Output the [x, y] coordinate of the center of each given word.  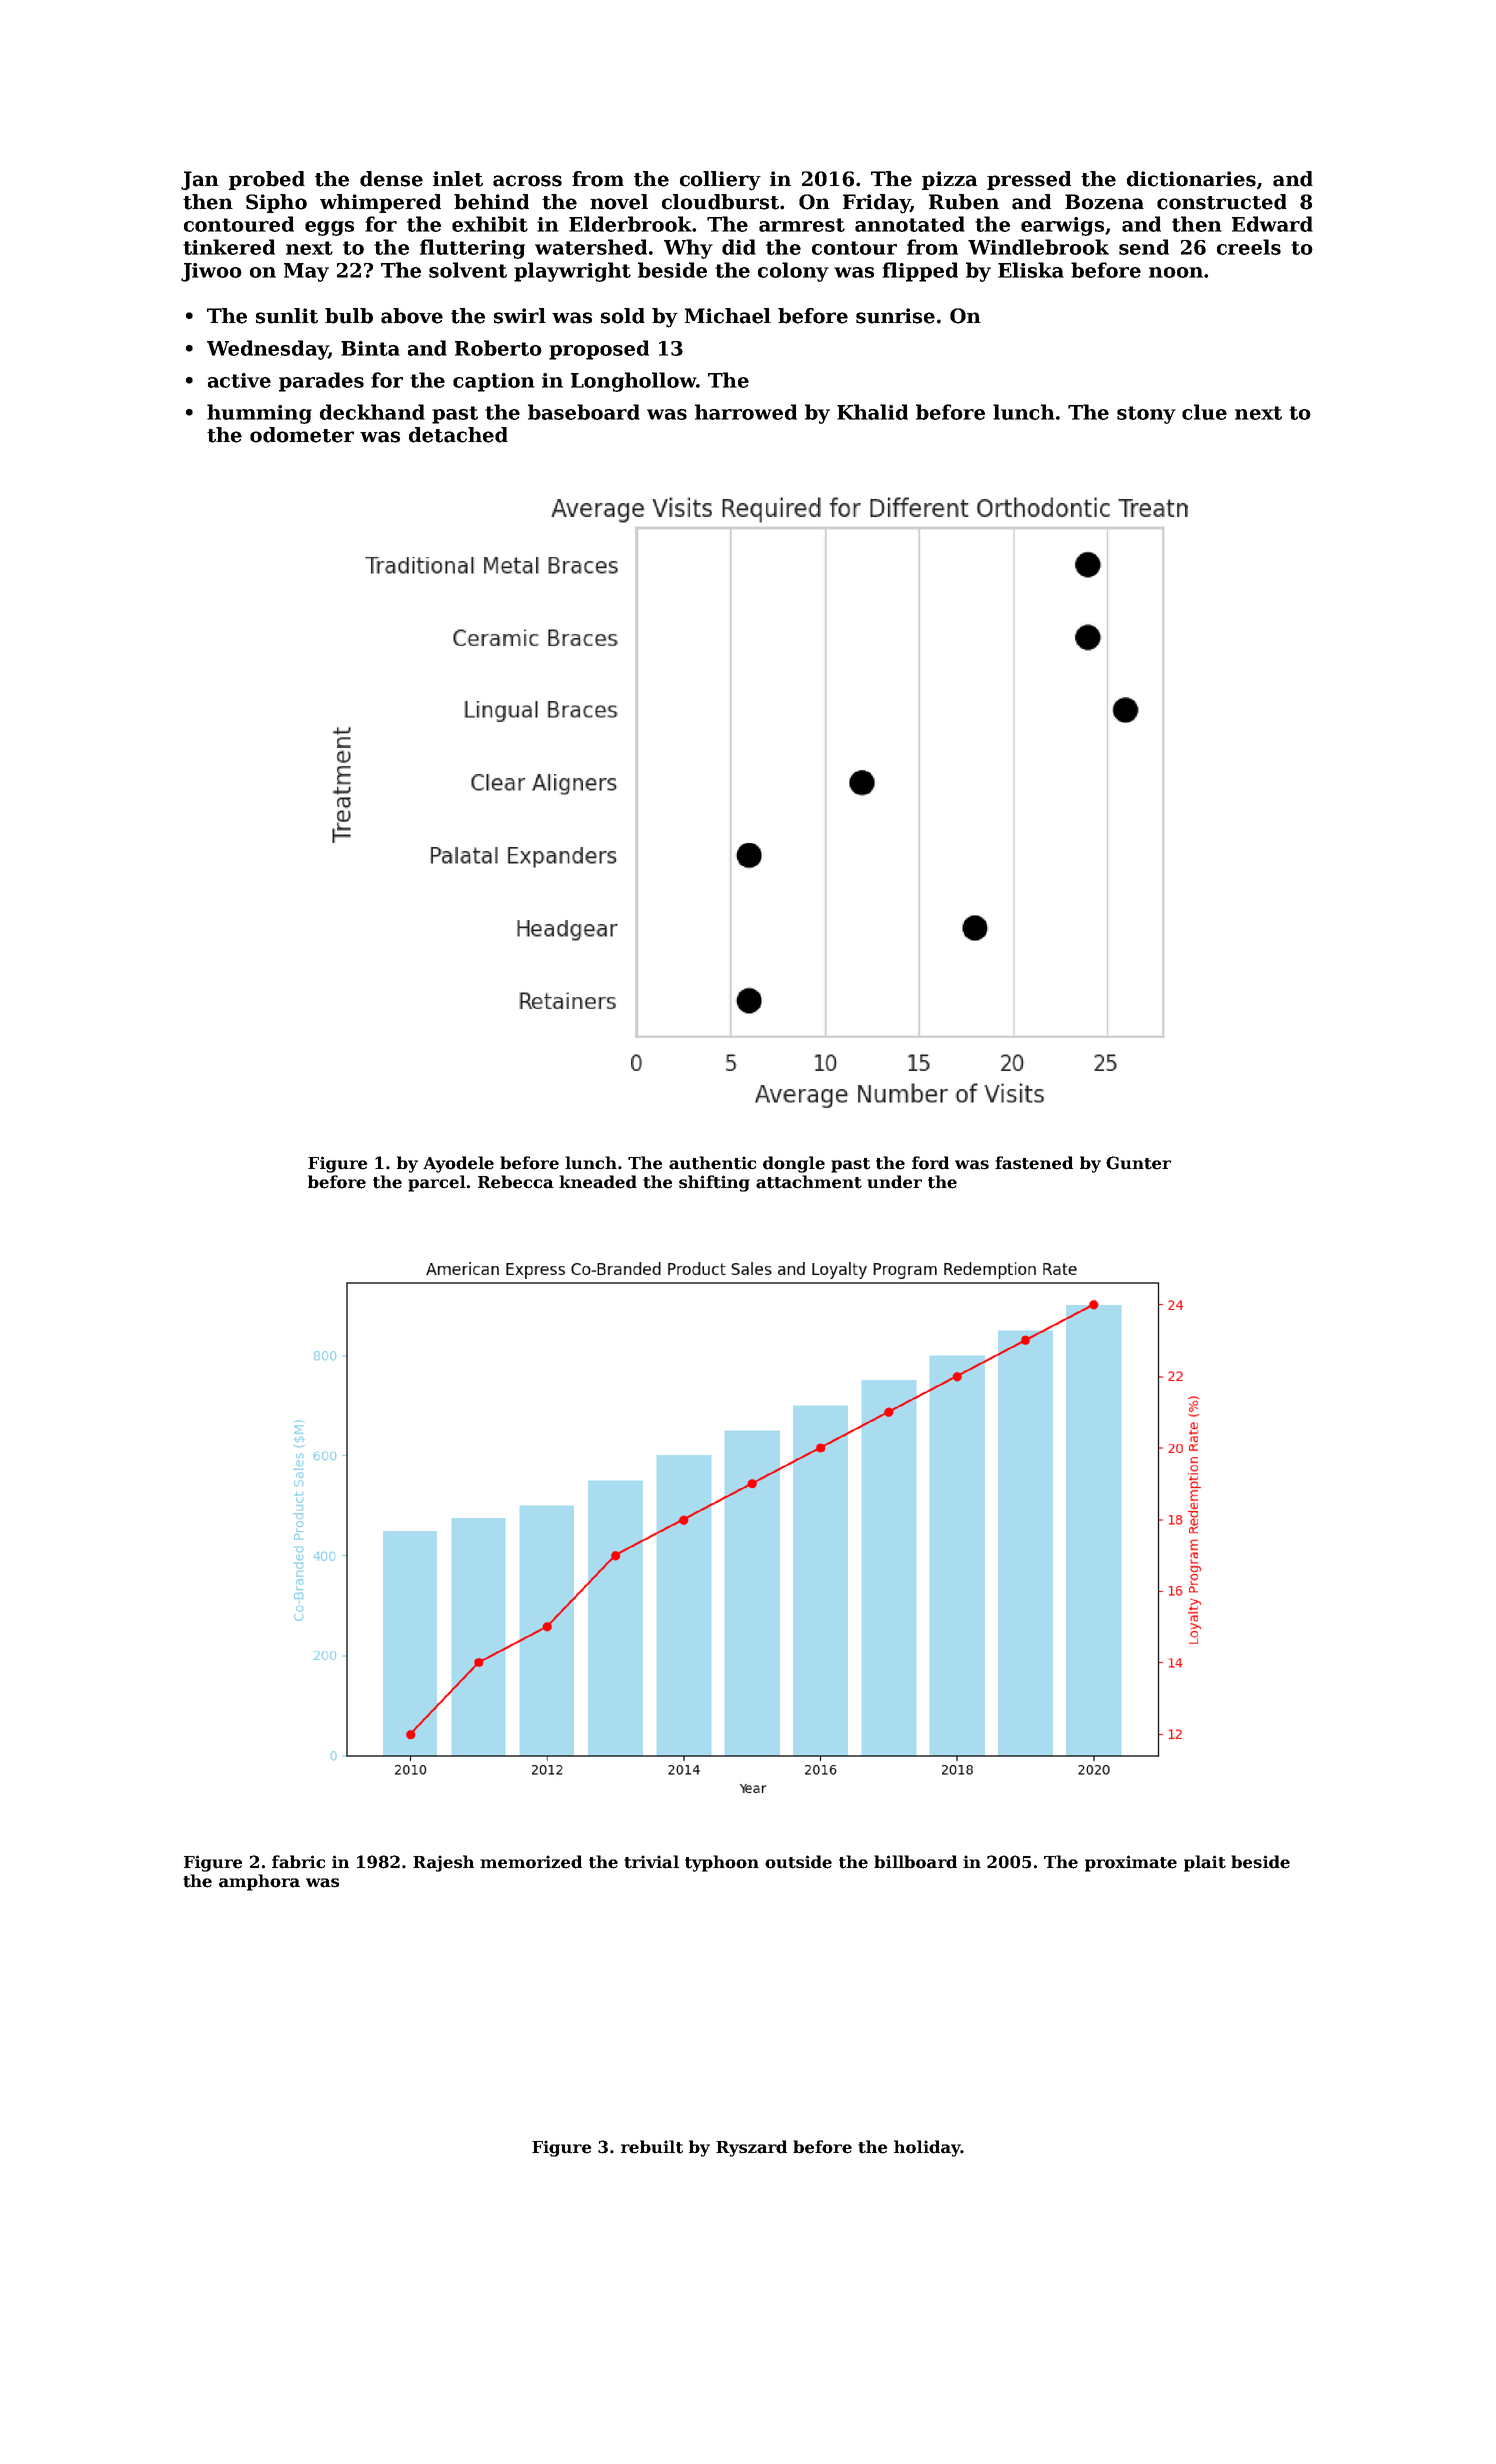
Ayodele [458, 1164]
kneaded [598, 1182]
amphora [259, 1882]
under [894, 1182]
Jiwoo [211, 272]
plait [1205, 1863]
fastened [1034, 1163]
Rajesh [443, 1863]
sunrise [895, 316]
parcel [437, 1183]
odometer [302, 435]
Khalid [872, 412]
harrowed [746, 412]
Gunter [1138, 1163]
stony [1146, 415]
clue [1204, 412]
